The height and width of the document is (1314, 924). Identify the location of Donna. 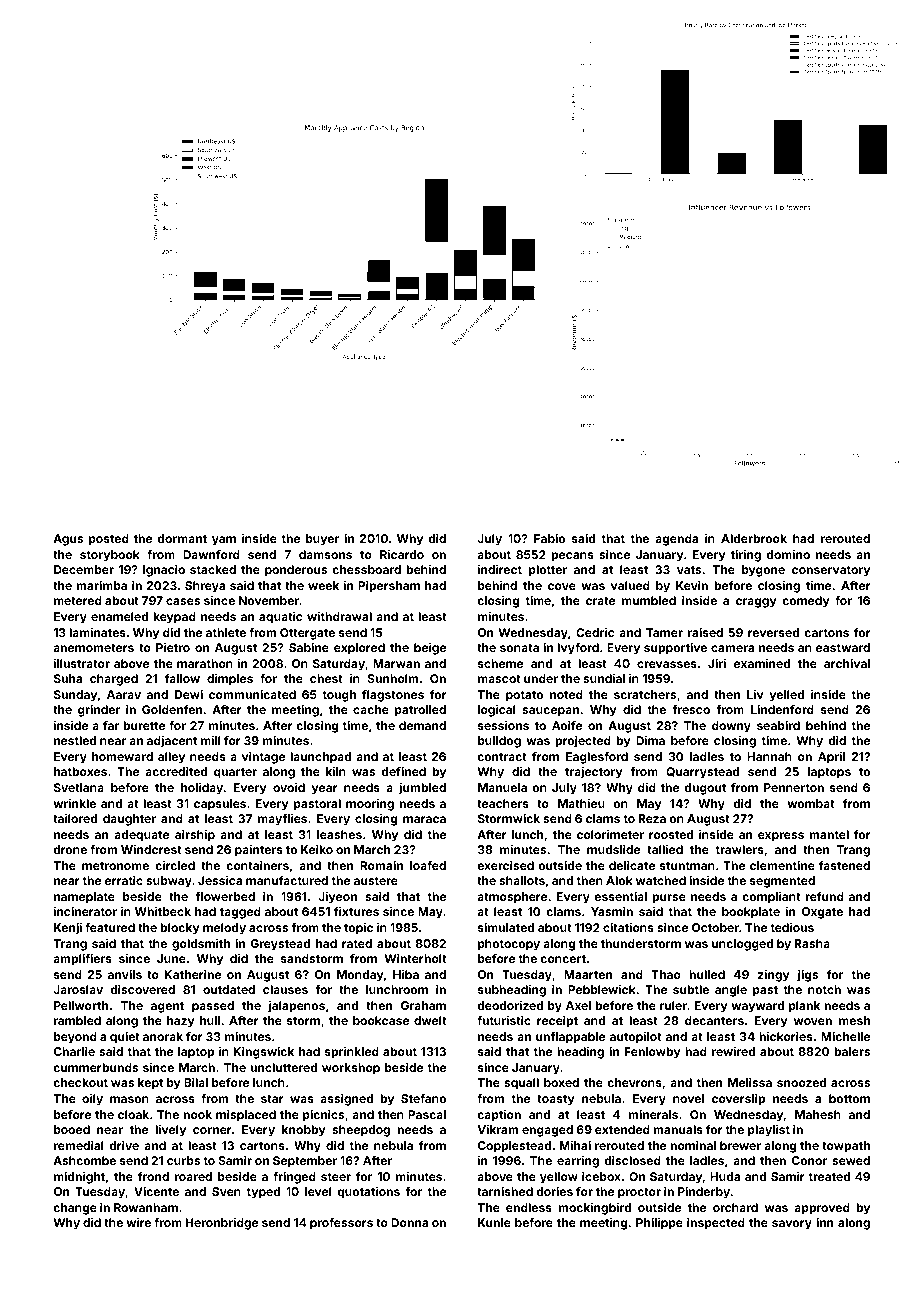
(409, 1222).
